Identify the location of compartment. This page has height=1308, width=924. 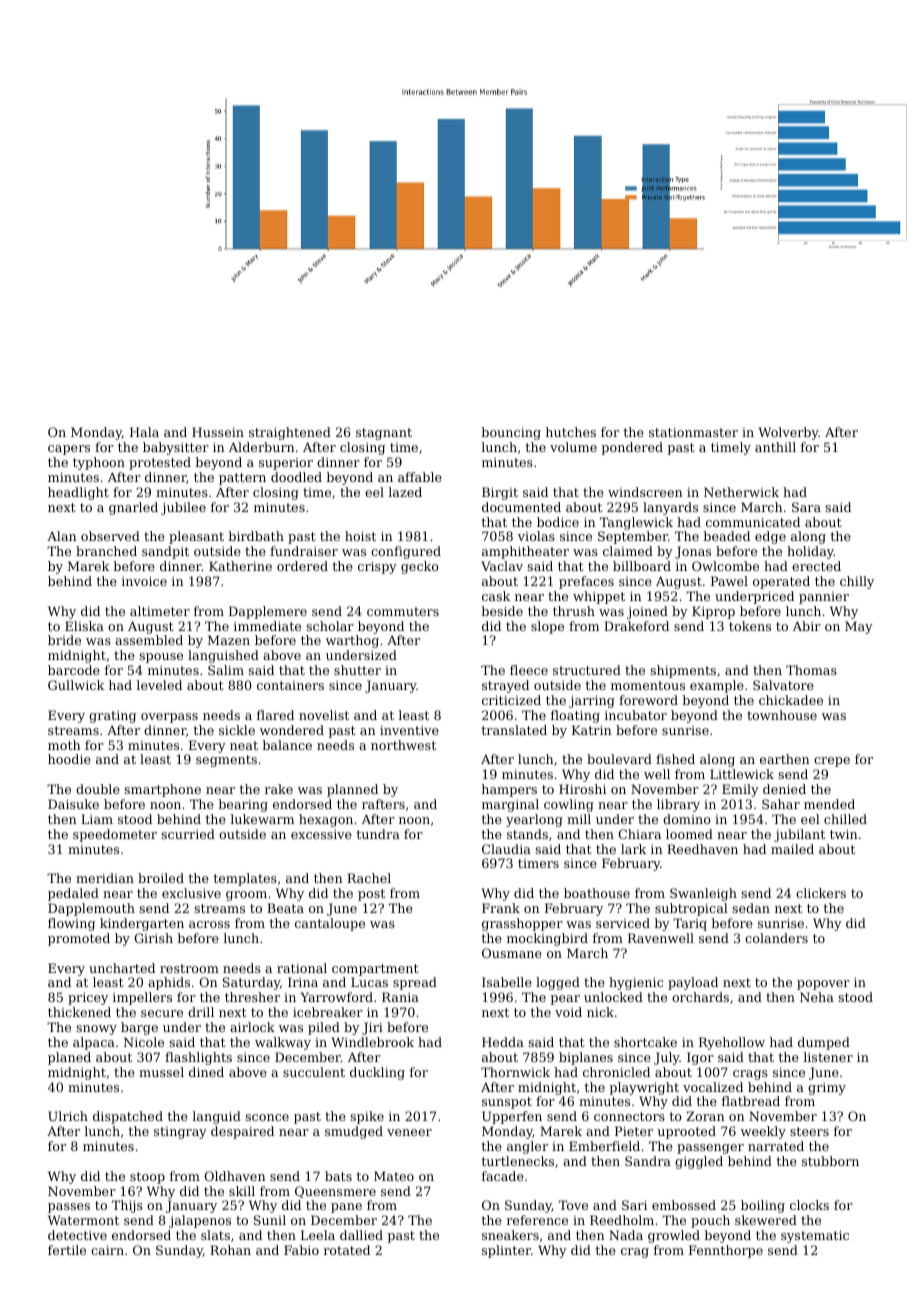
(375, 970).
